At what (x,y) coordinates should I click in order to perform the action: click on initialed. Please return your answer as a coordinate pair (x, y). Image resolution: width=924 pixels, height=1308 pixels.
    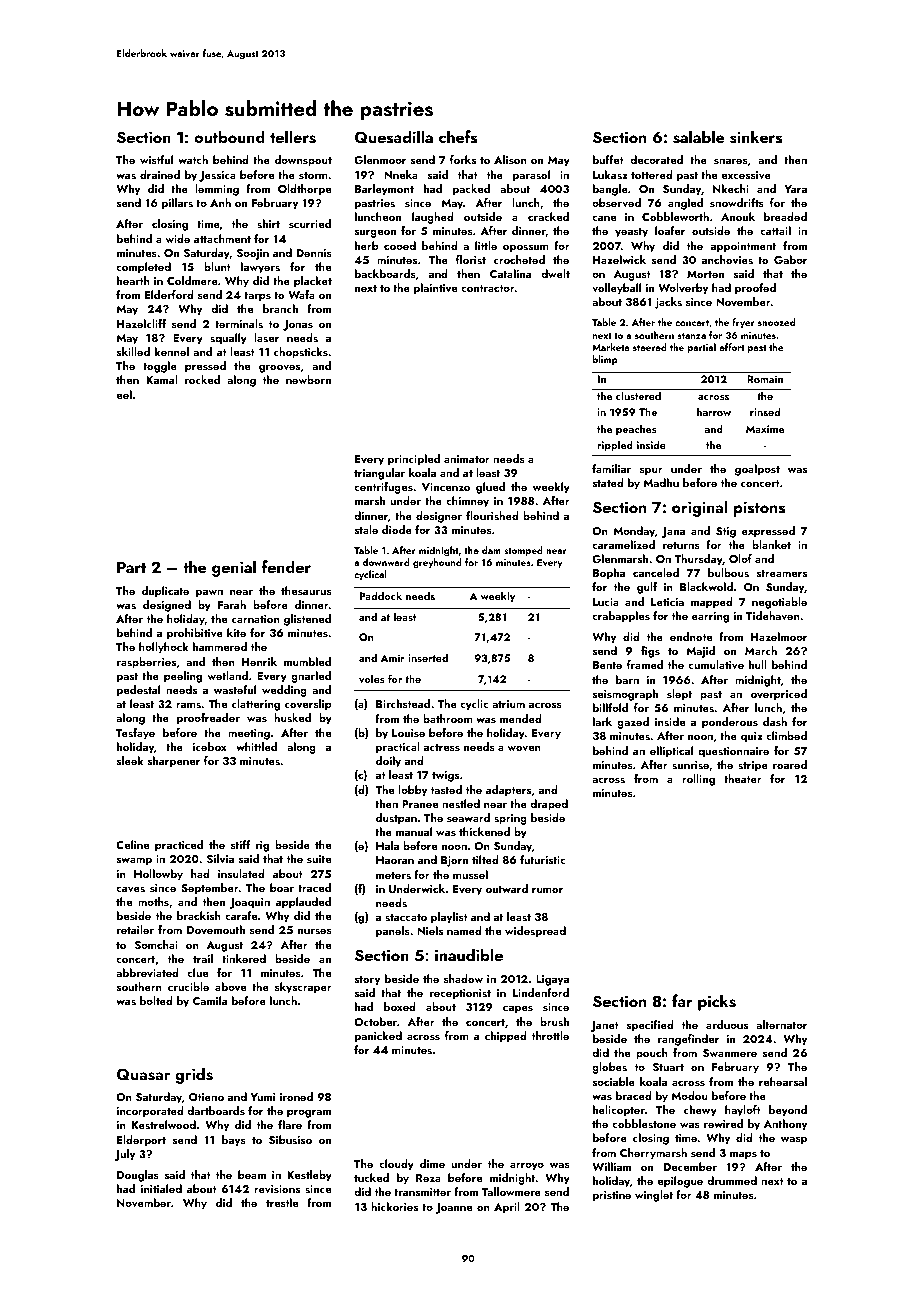
    Looking at the image, I should click on (161, 1188).
